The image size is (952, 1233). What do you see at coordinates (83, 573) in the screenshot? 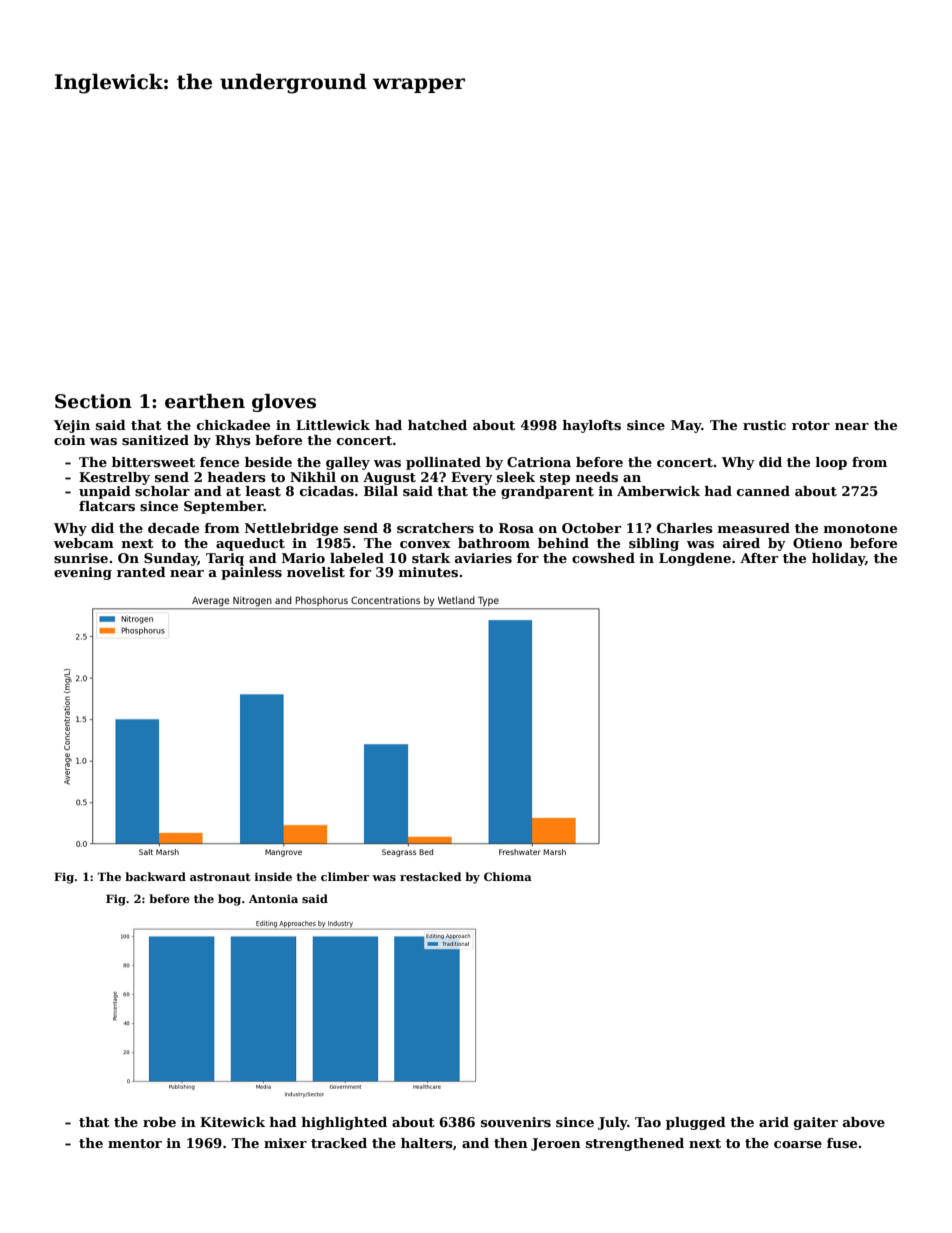
I see `evening` at bounding box center [83, 573].
